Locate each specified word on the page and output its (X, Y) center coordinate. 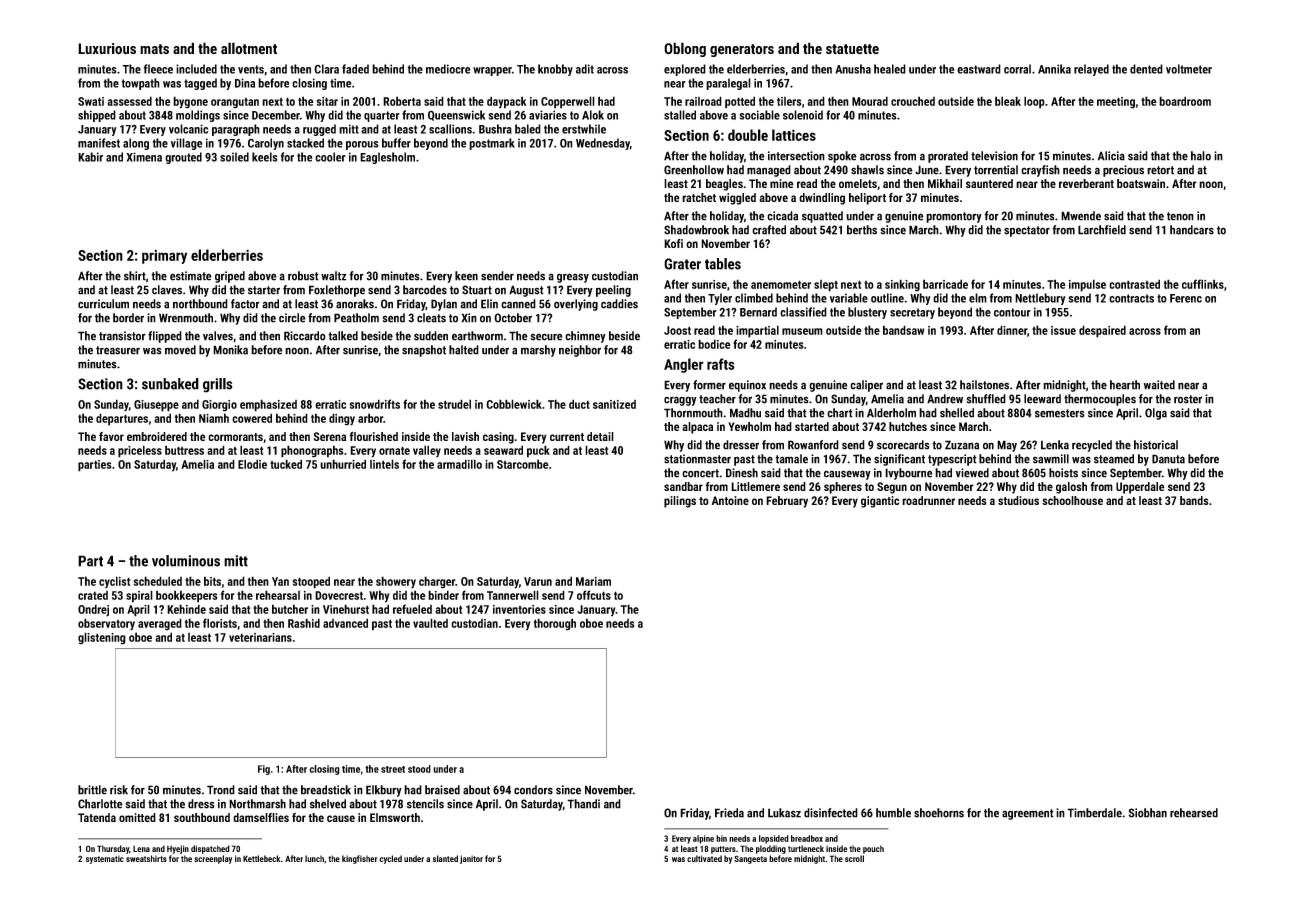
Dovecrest (339, 595)
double (748, 135)
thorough (555, 624)
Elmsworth (395, 817)
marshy (538, 351)
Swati (91, 101)
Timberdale (1094, 813)
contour (1012, 312)
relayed (1091, 70)
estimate (191, 276)
